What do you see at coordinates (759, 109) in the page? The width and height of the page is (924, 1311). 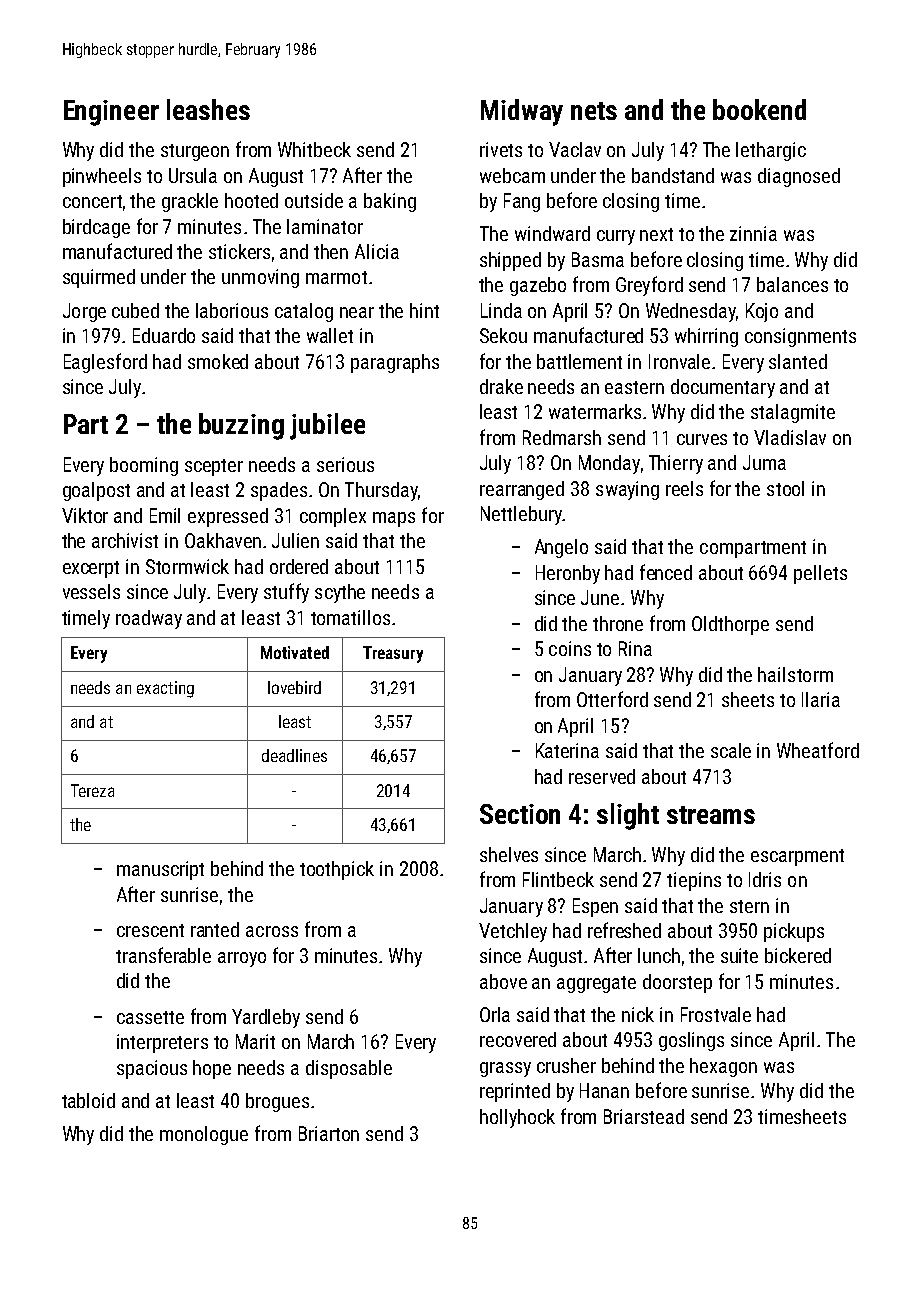 I see `bookend` at bounding box center [759, 109].
